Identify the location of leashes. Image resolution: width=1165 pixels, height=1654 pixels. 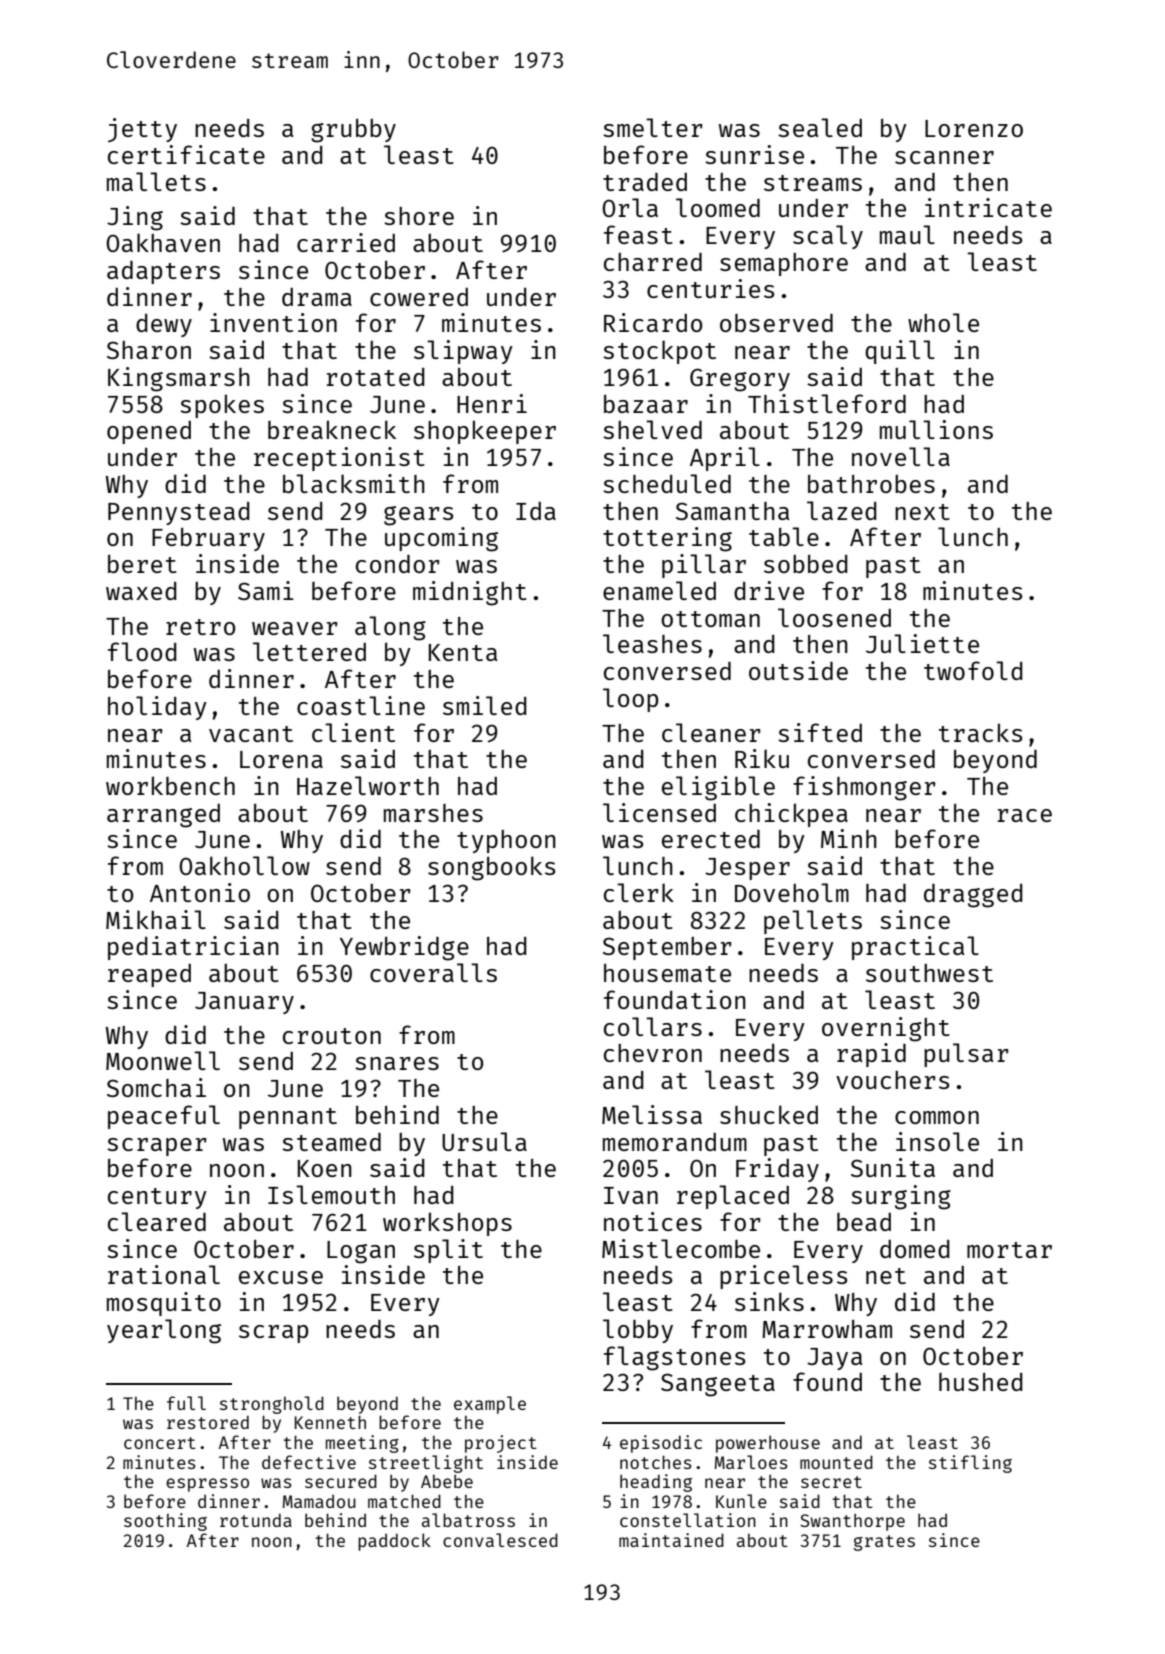
(652, 643).
